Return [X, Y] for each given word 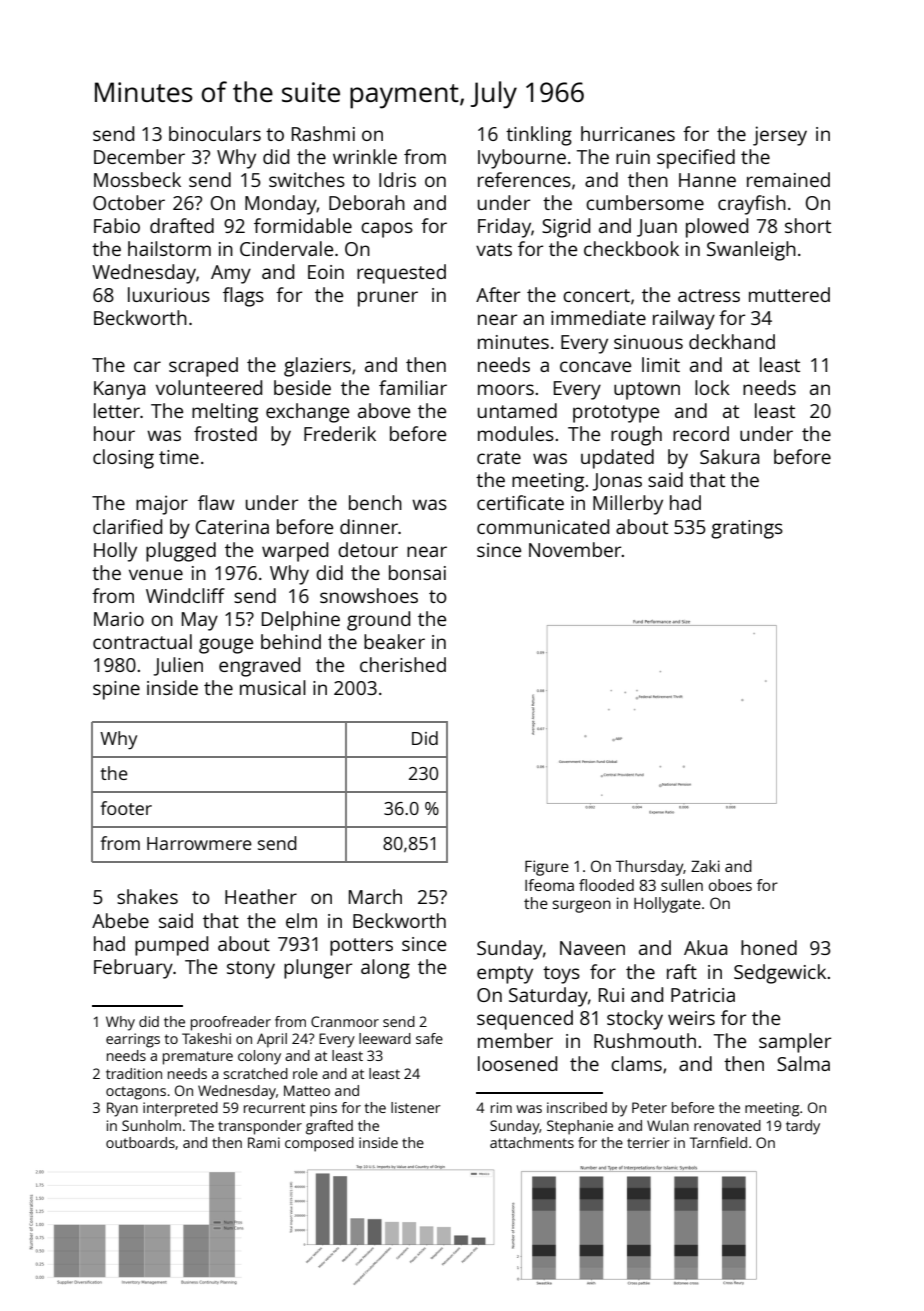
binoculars [215, 133]
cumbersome [645, 202]
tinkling [539, 136]
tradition [134, 1073]
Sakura [729, 456]
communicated [543, 526]
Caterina [232, 527]
